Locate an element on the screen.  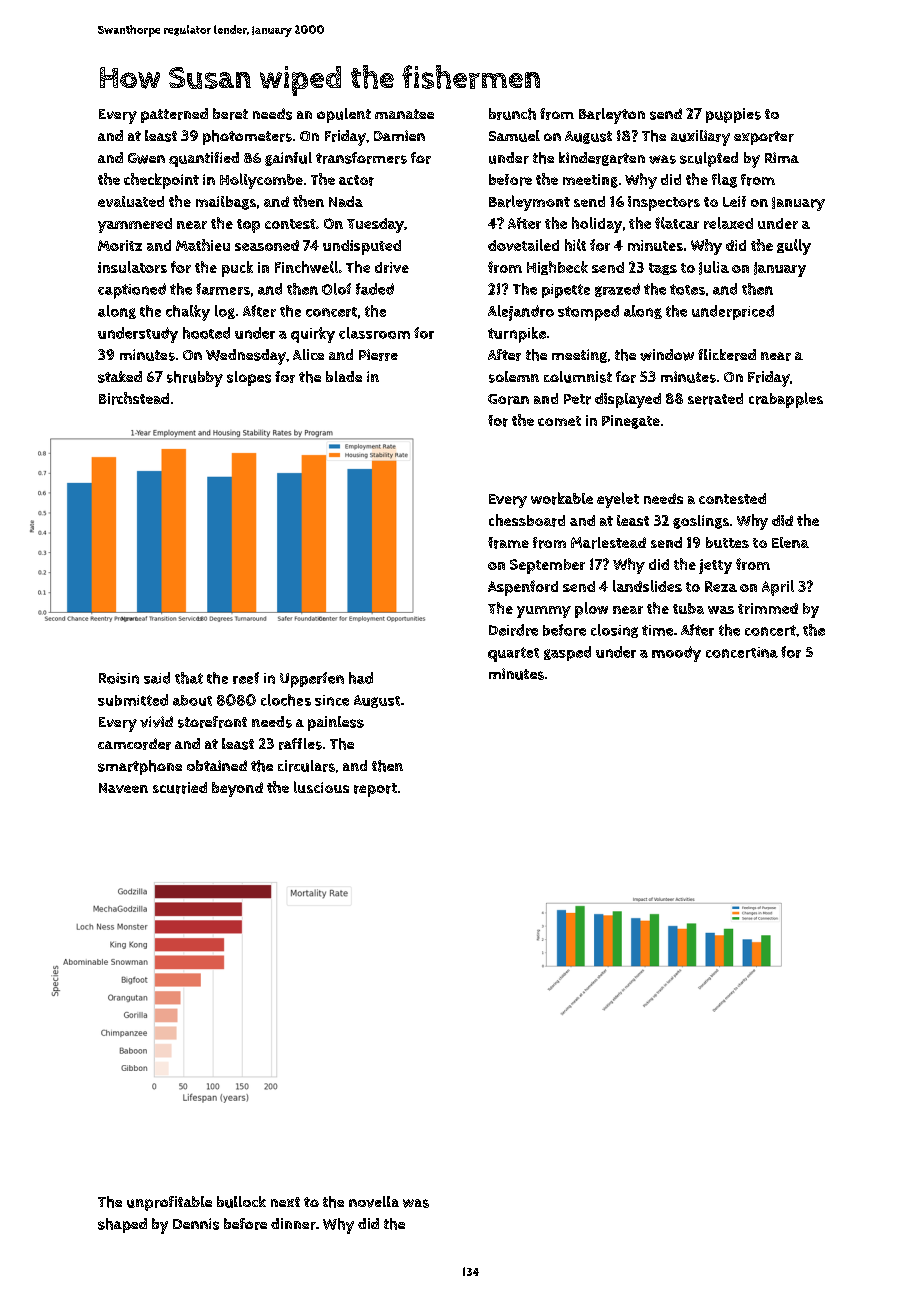
report is located at coordinates (375, 790).
